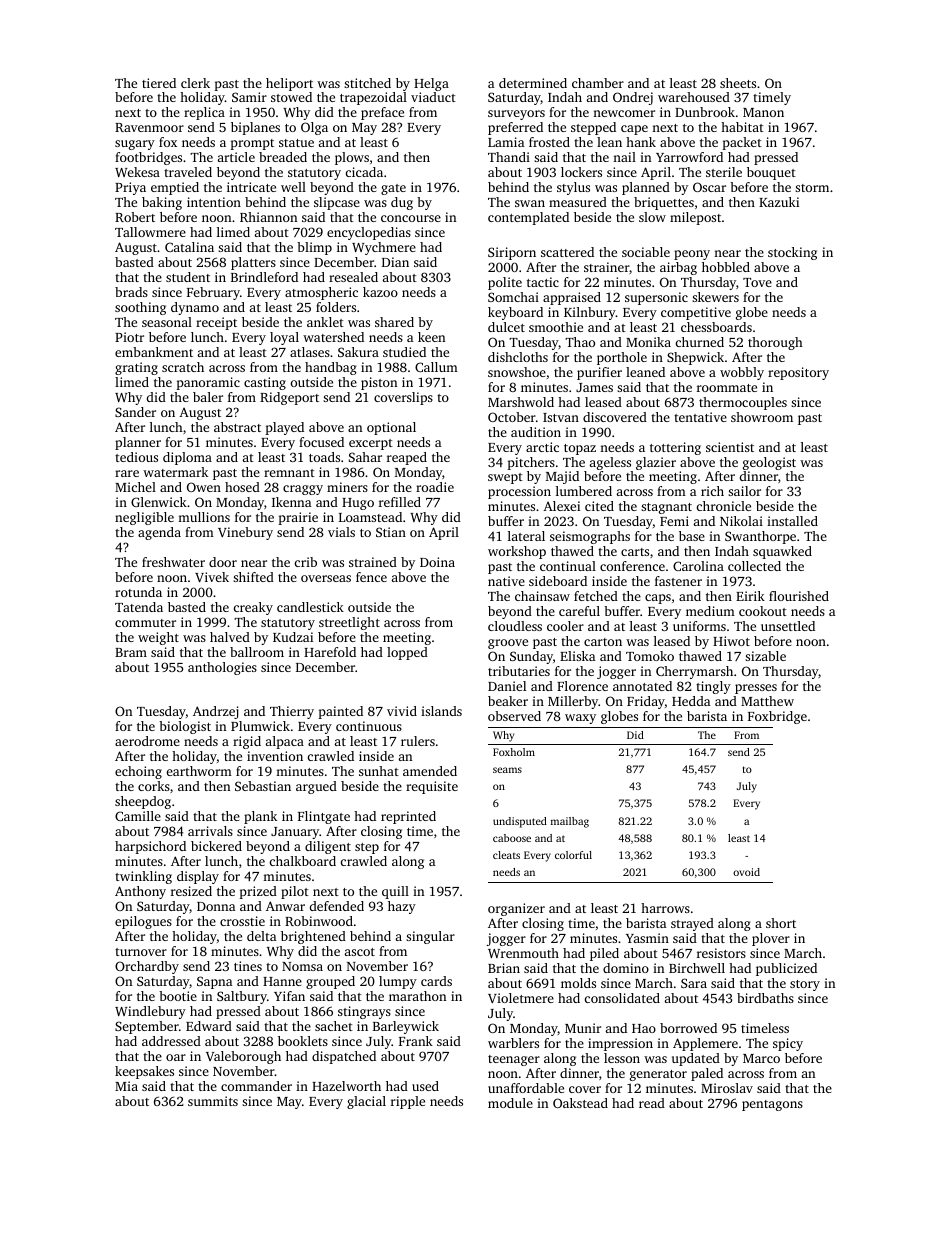  Describe the element at coordinates (750, 596) in the screenshot. I see `Eirik` at that location.
